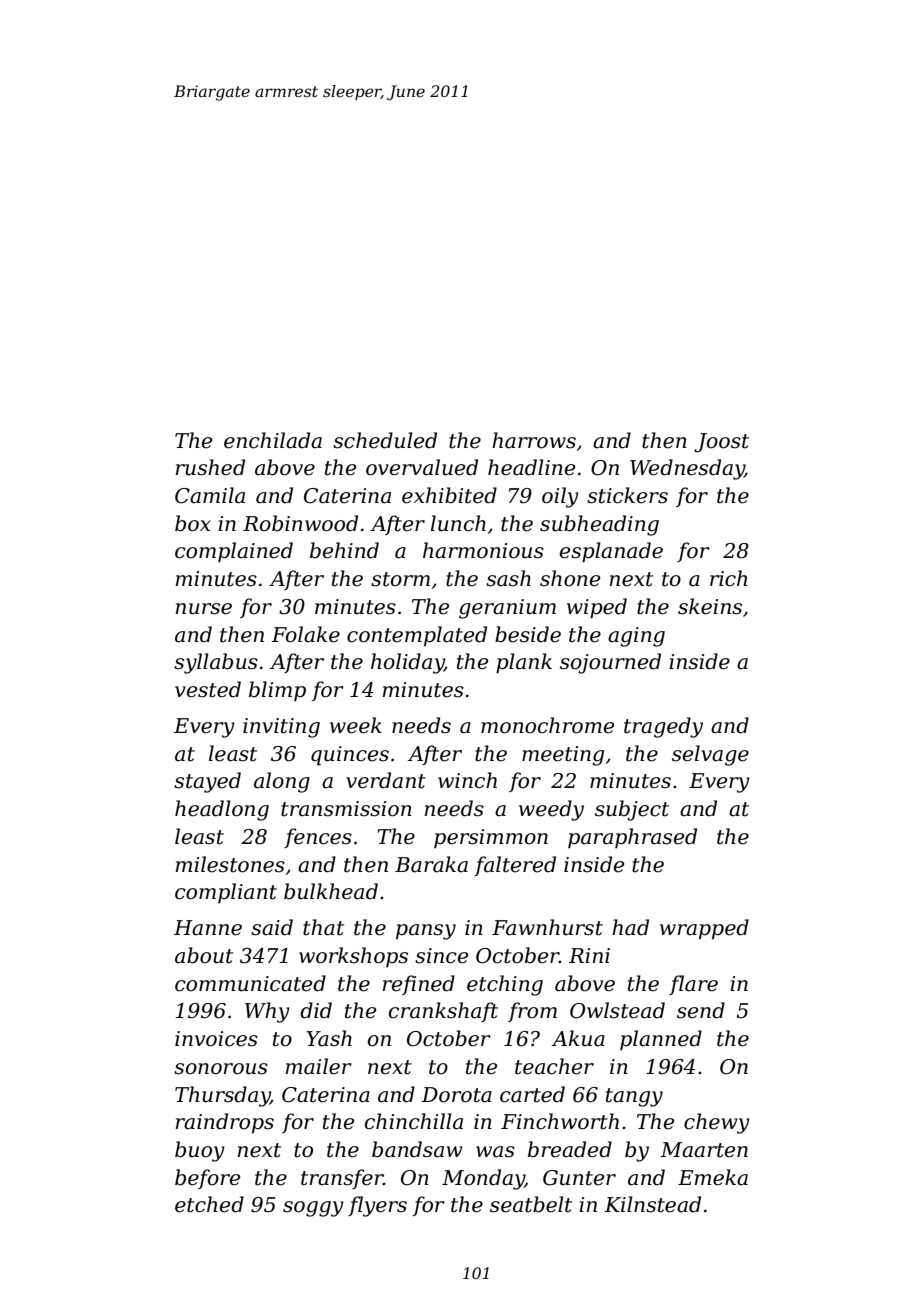 The width and height of the screenshot is (924, 1311). What do you see at coordinates (230, 864) in the screenshot?
I see `milestones` at bounding box center [230, 864].
